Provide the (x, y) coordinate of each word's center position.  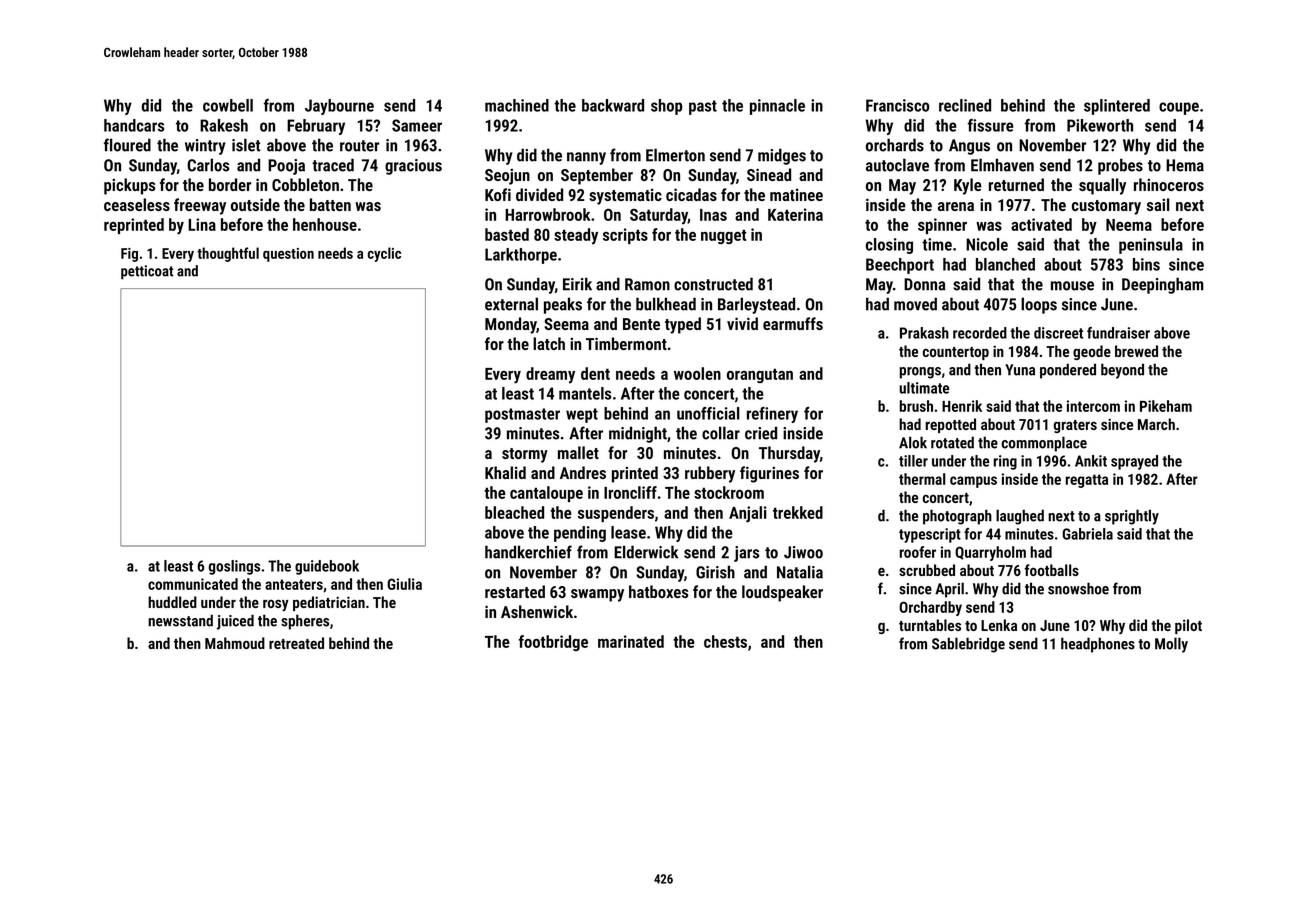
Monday (511, 325)
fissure (991, 125)
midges (782, 156)
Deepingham (1163, 285)
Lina (202, 224)
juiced (235, 622)
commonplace (1044, 444)
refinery (772, 415)
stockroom (729, 492)
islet (246, 145)
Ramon (647, 284)
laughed (1020, 517)
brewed (1136, 351)
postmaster (522, 415)
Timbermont (626, 343)
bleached (514, 512)
